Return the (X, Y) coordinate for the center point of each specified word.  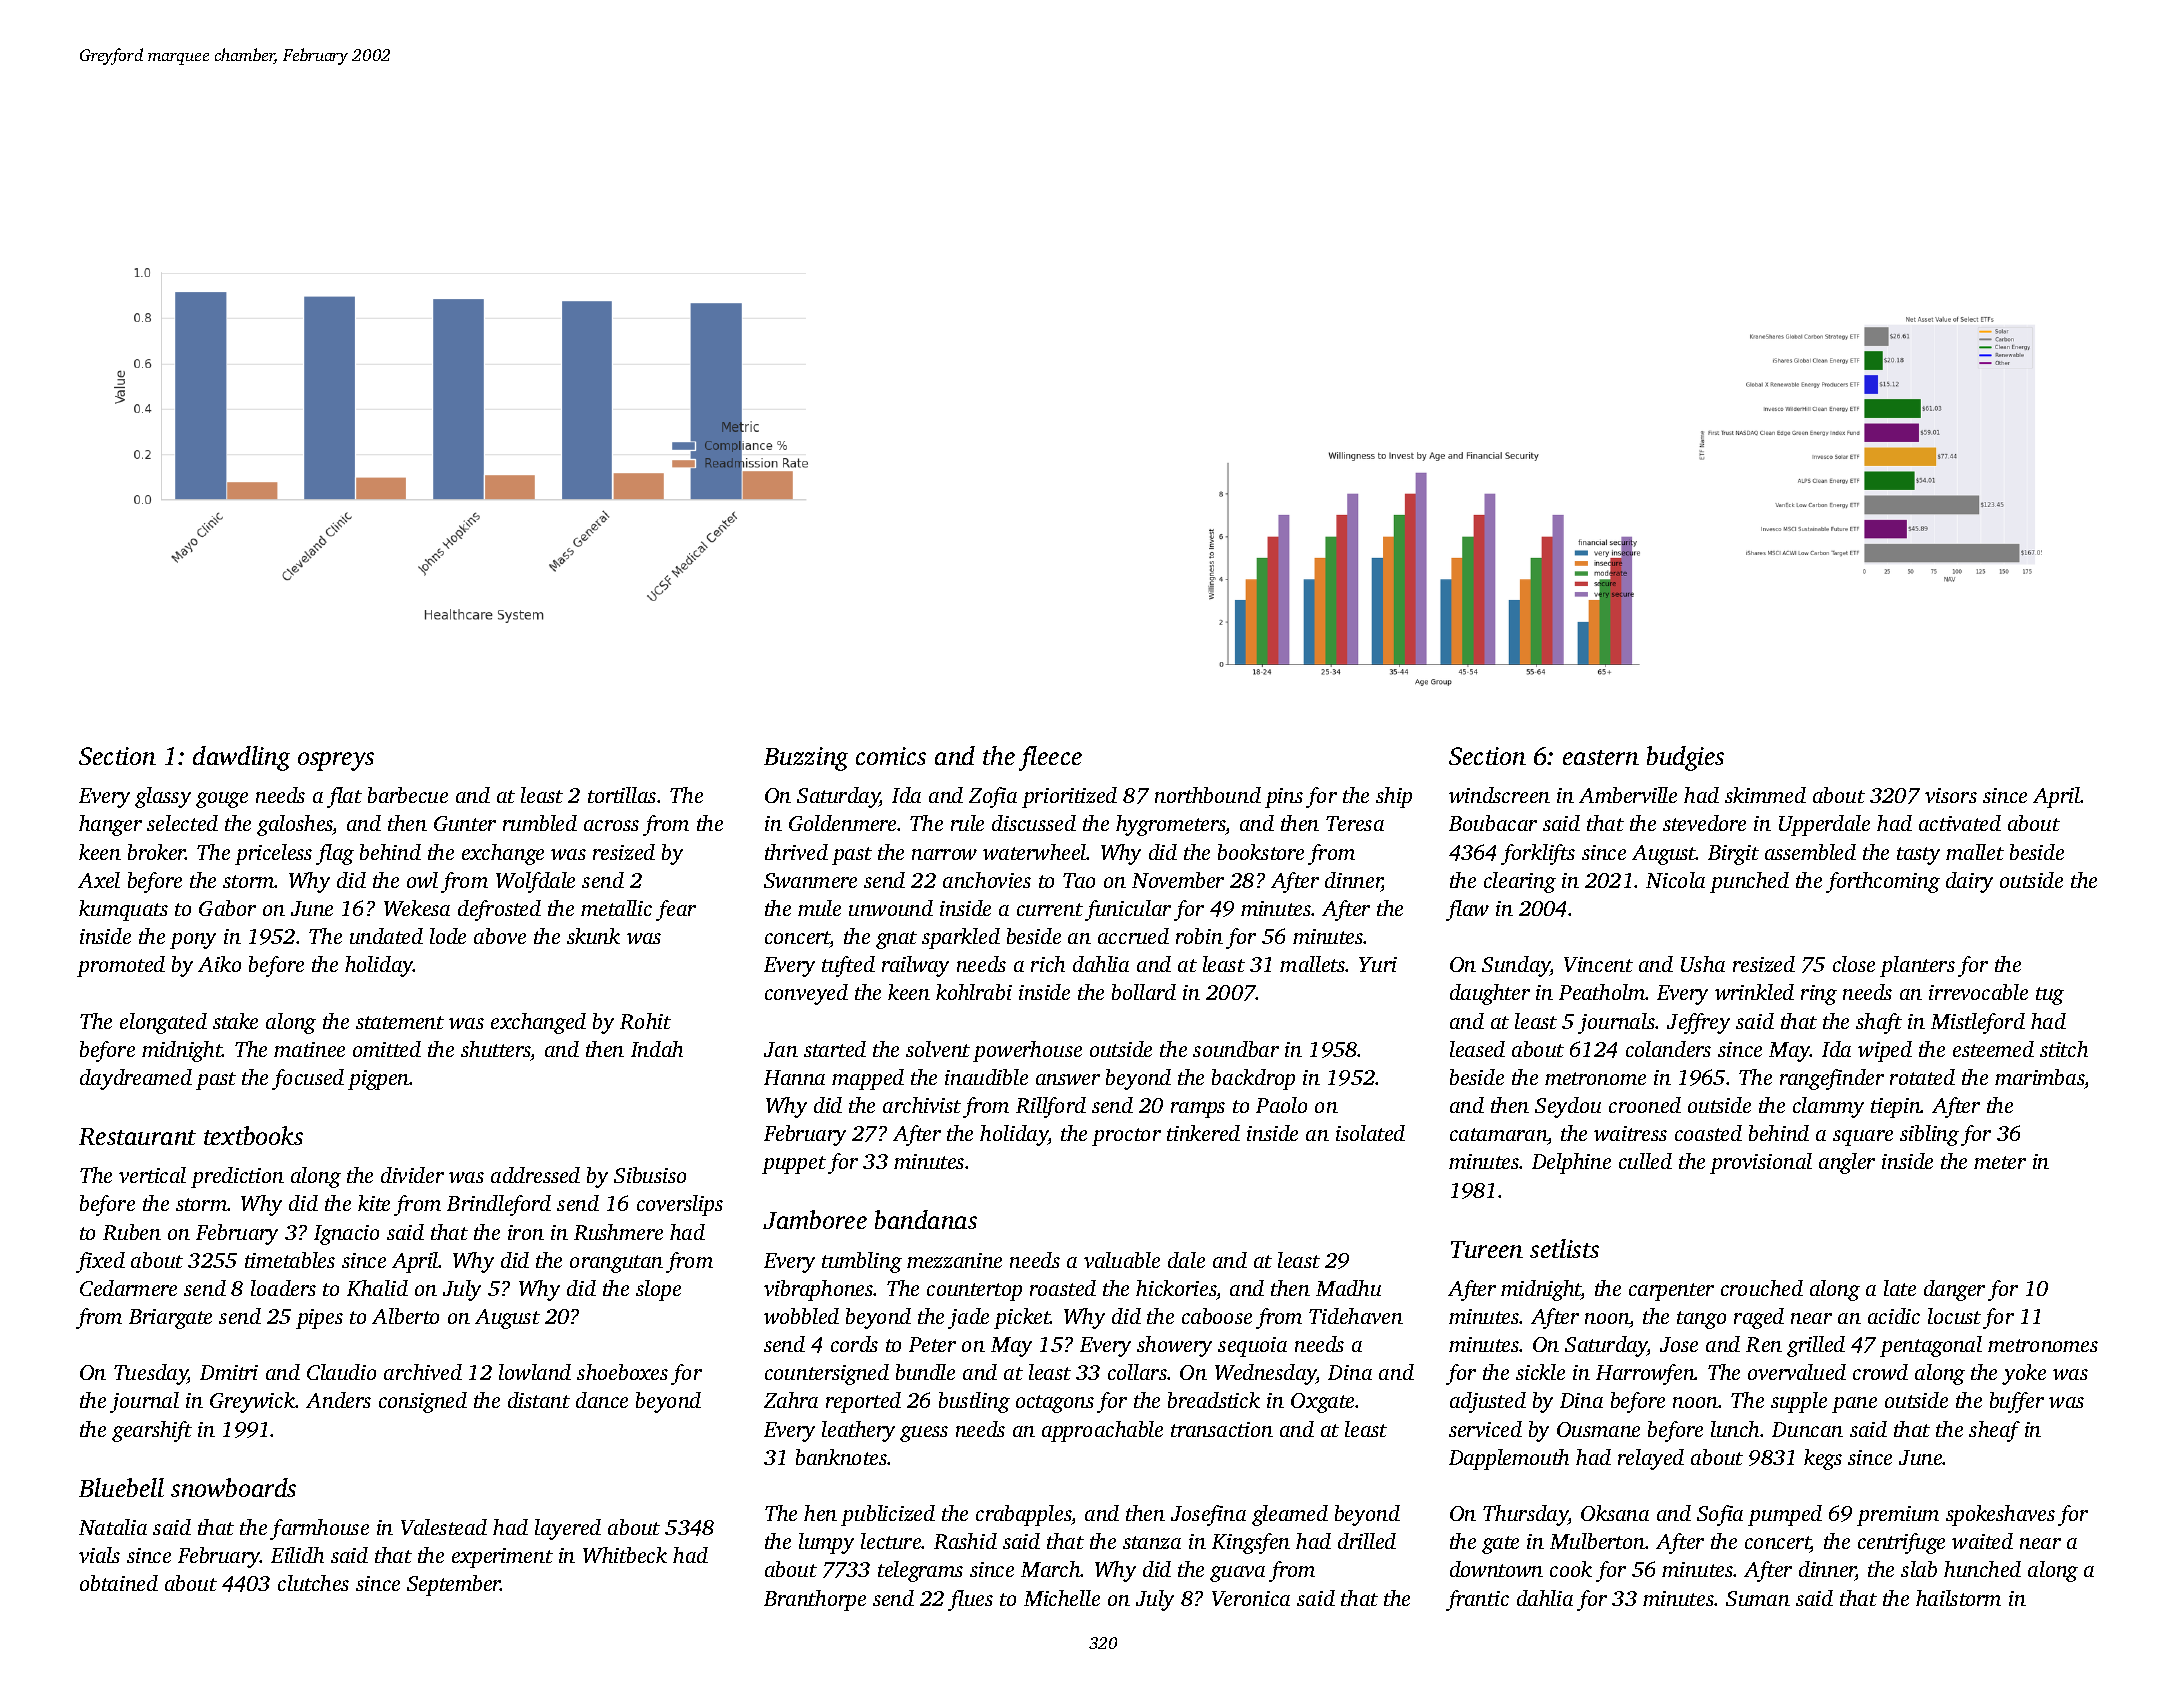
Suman (1758, 1598)
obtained (119, 1583)
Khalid (377, 1288)
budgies (1685, 758)
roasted (1063, 1288)
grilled (1816, 1346)
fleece (1050, 758)
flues (970, 1600)
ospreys (336, 761)
